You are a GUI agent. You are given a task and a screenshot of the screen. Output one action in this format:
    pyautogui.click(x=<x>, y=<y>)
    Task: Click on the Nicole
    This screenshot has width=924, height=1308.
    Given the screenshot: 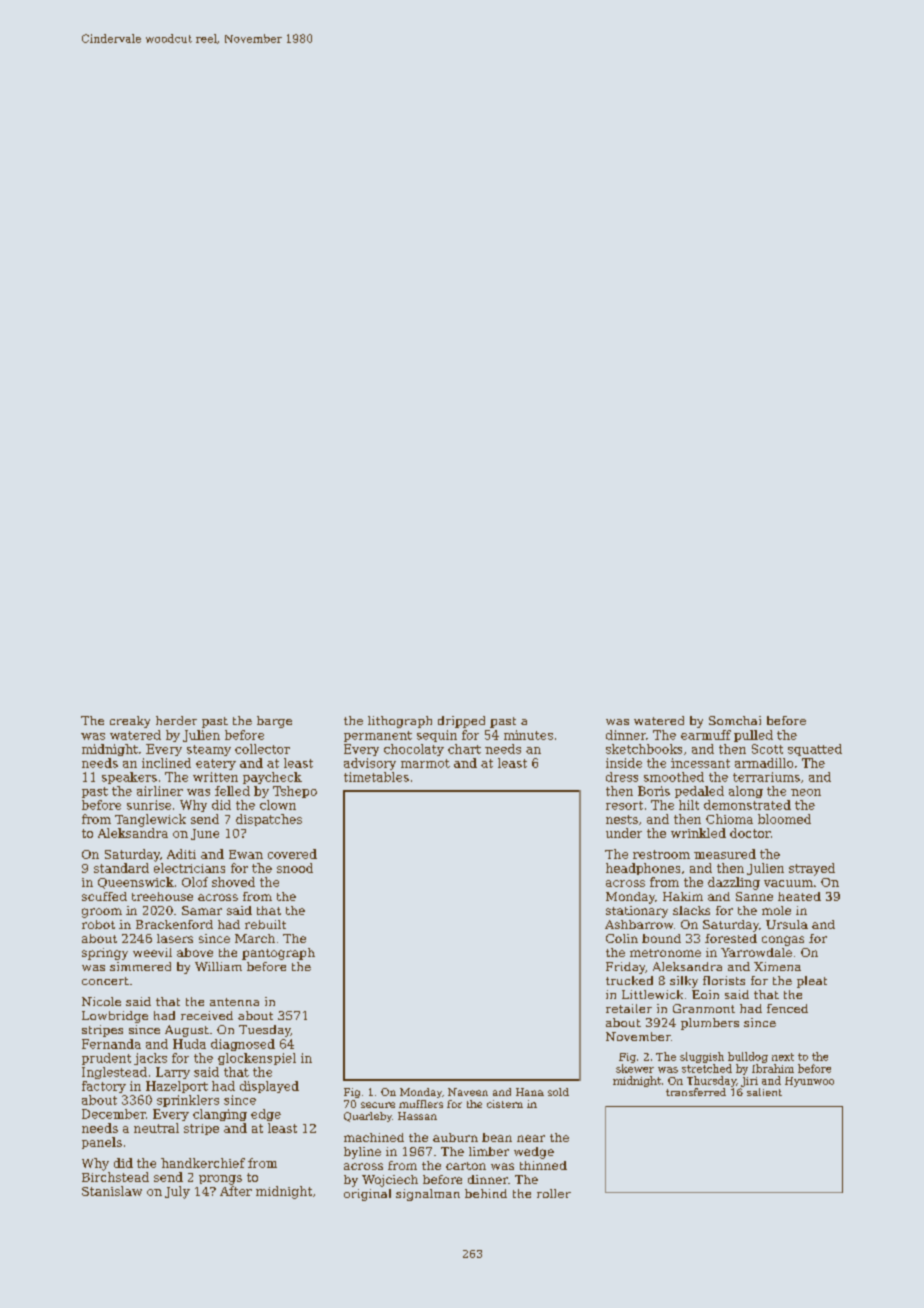 What is the action you would take?
    pyautogui.click(x=101, y=1001)
